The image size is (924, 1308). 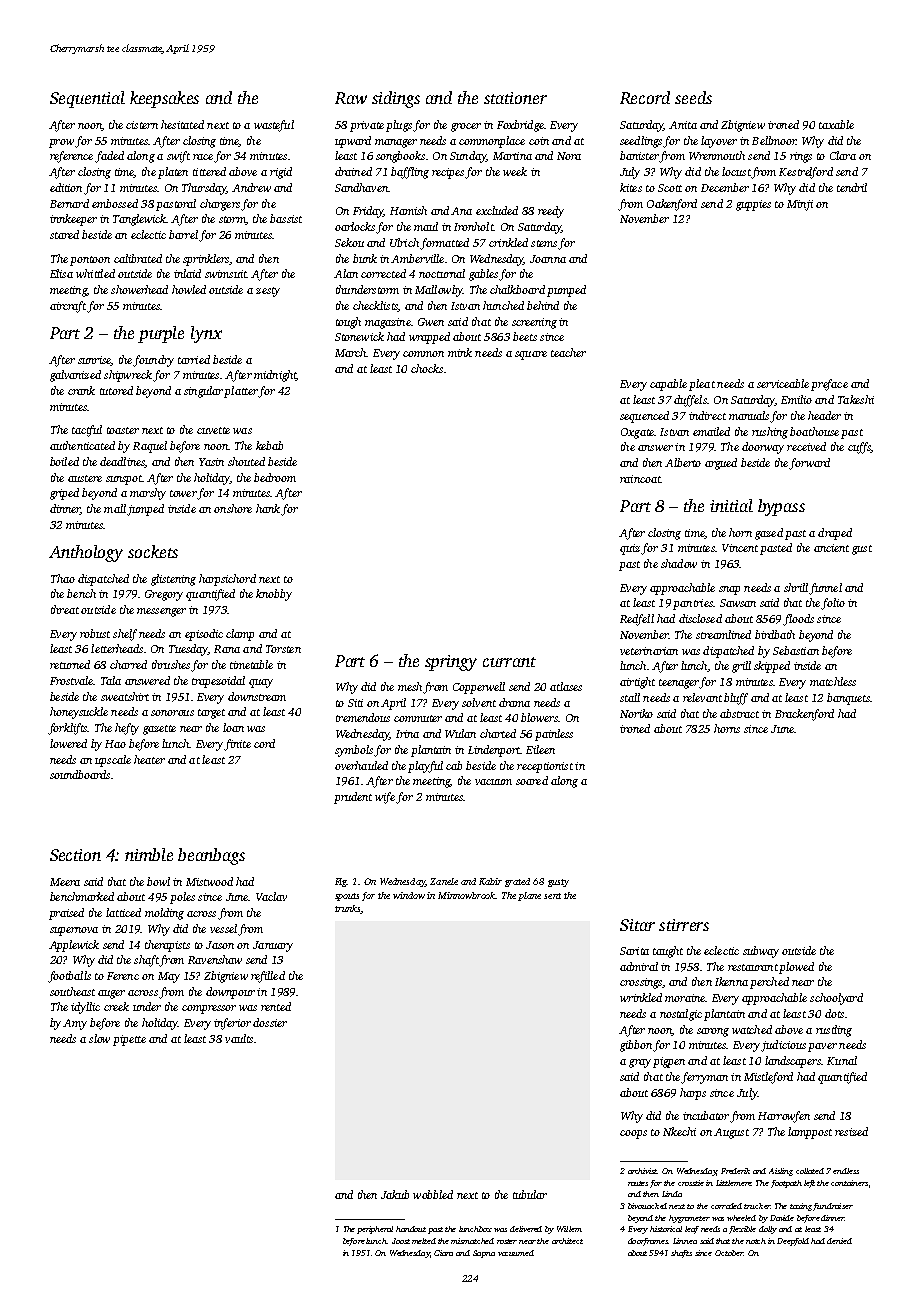 I want to click on square, so click(x=531, y=355).
